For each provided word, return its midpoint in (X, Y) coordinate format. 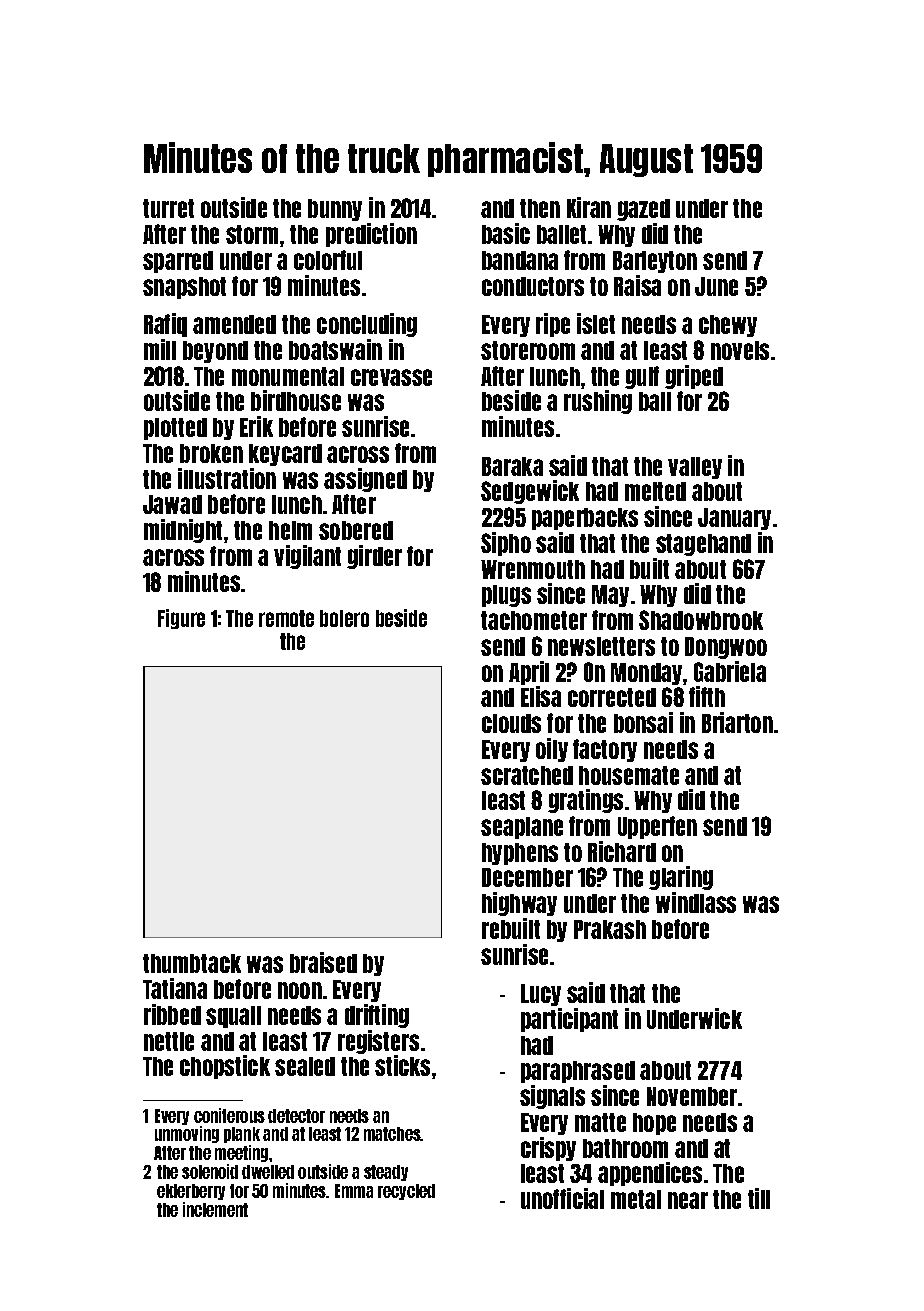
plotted (175, 429)
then (540, 208)
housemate (629, 775)
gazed (643, 210)
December (527, 877)
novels (740, 350)
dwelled (268, 1172)
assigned (365, 480)
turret (168, 208)
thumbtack (192, 963)
